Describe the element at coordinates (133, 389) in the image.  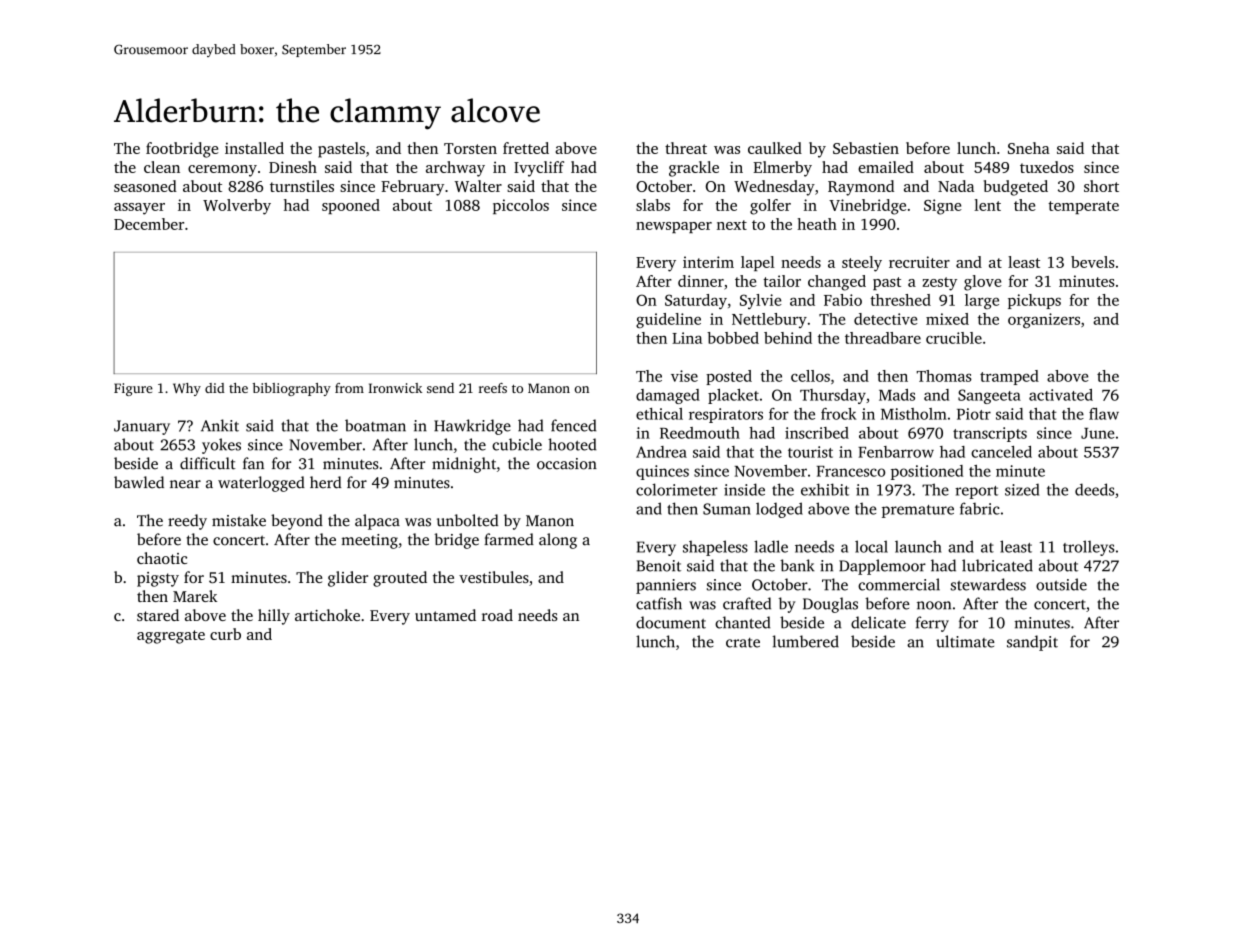
I see `Figure` at that location.
